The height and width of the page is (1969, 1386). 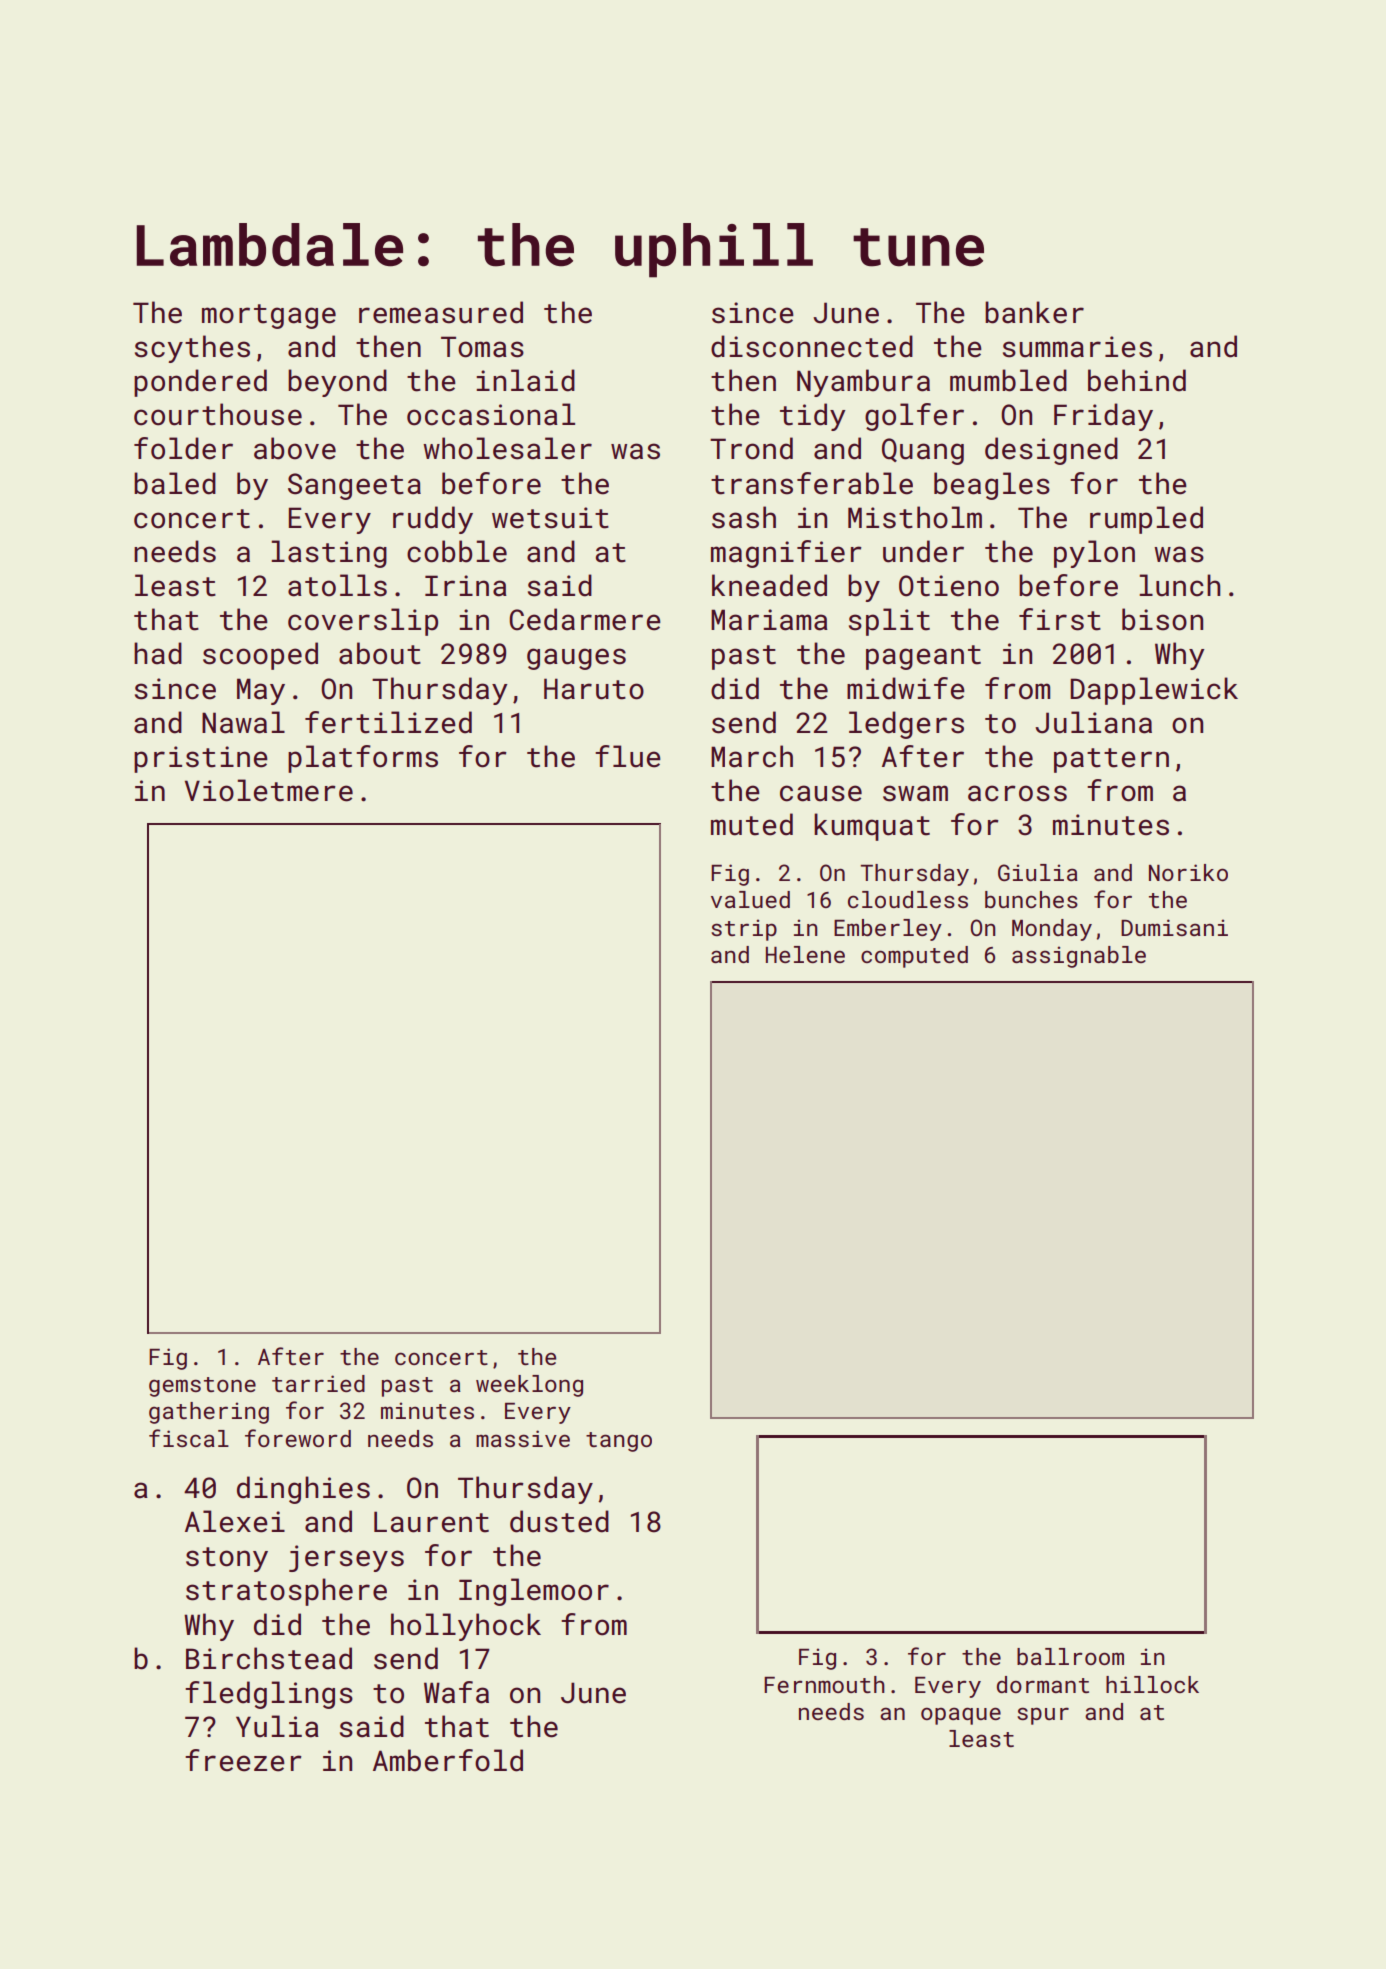 What do you see at coordinates (269, 1658) in the page?
I see `Birchstead` at bounding box center [269, 1658].
